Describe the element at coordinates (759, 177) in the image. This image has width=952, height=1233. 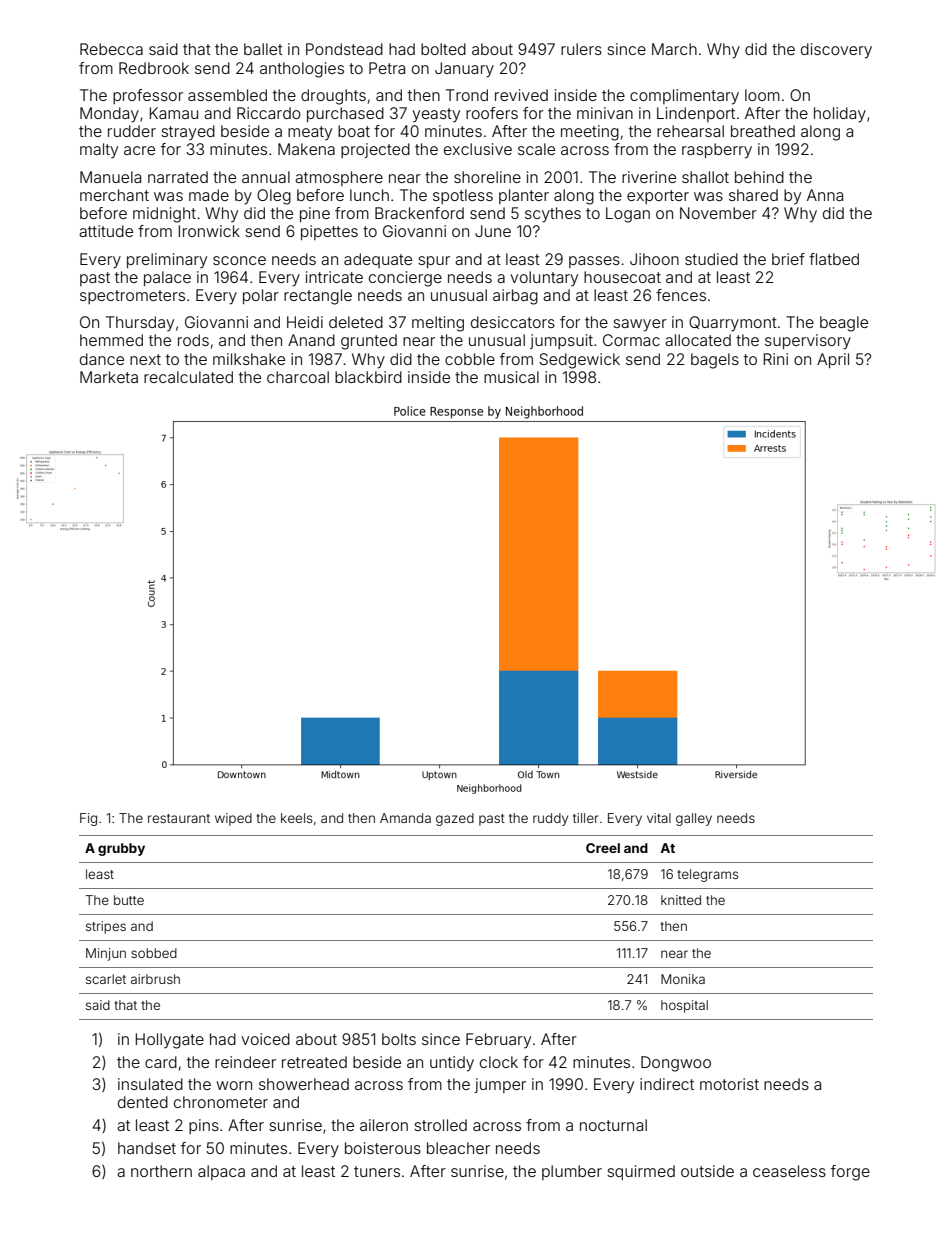
I see `behind` at that location.
